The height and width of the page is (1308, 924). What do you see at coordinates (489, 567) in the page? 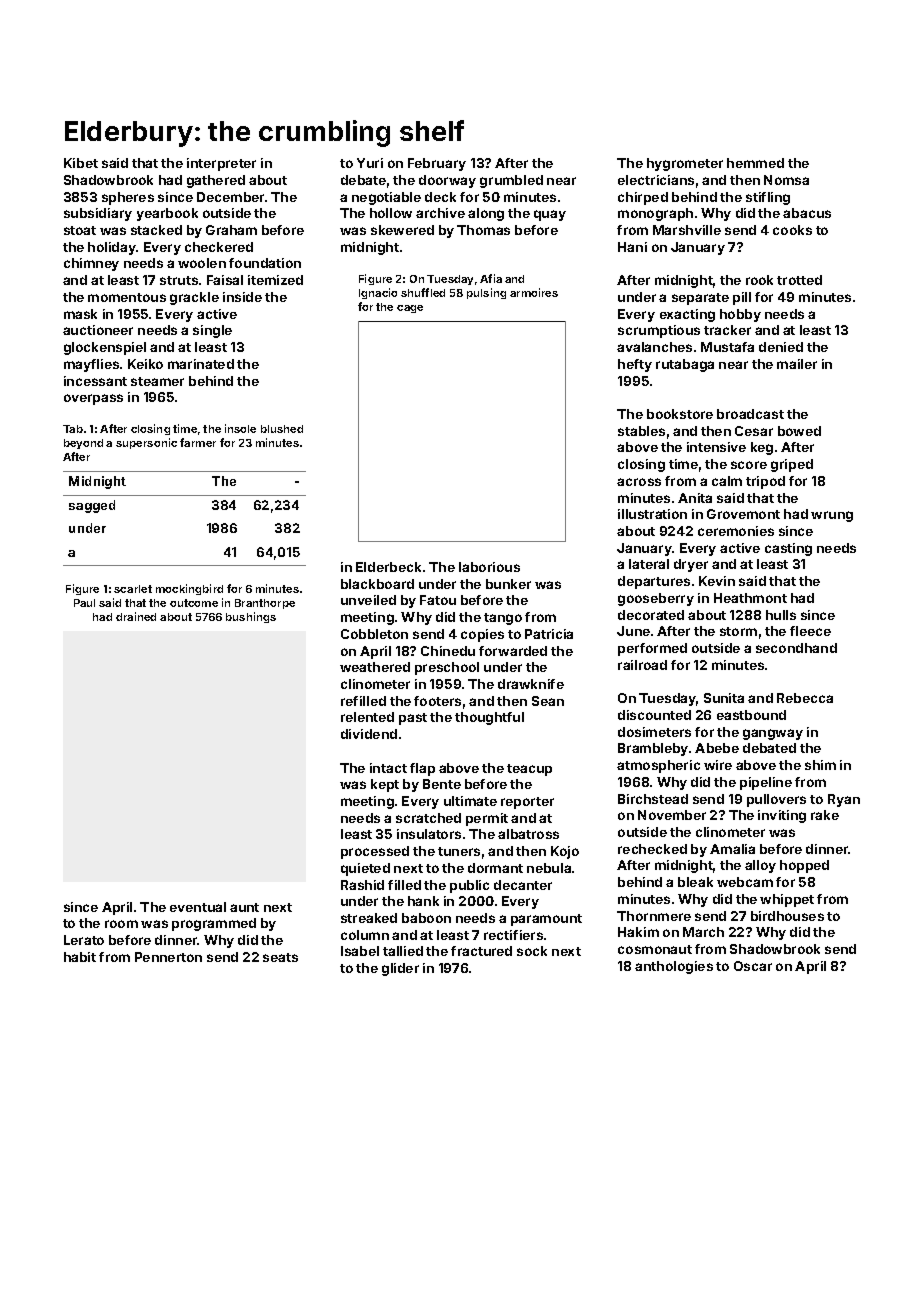
I see `laborious` at bounding box center [489, 567].
